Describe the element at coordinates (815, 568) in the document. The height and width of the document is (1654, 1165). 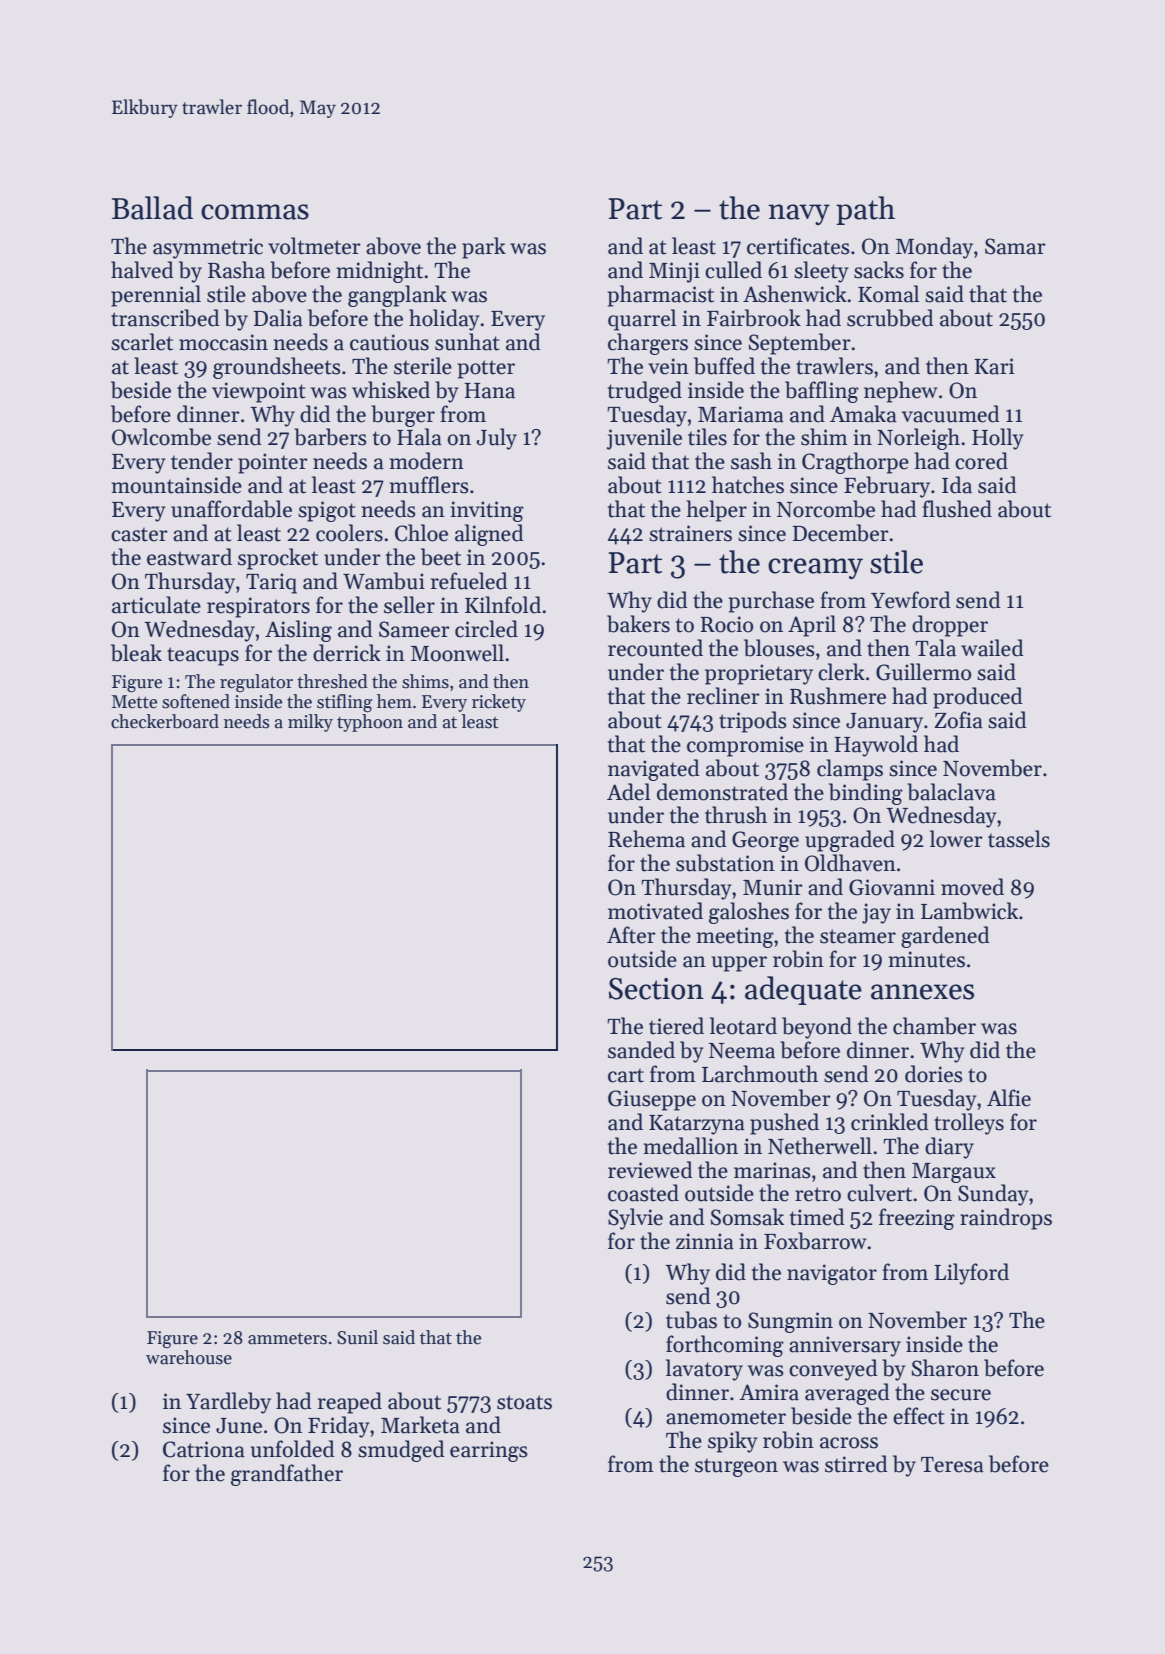
I see `creamy` at that location.
